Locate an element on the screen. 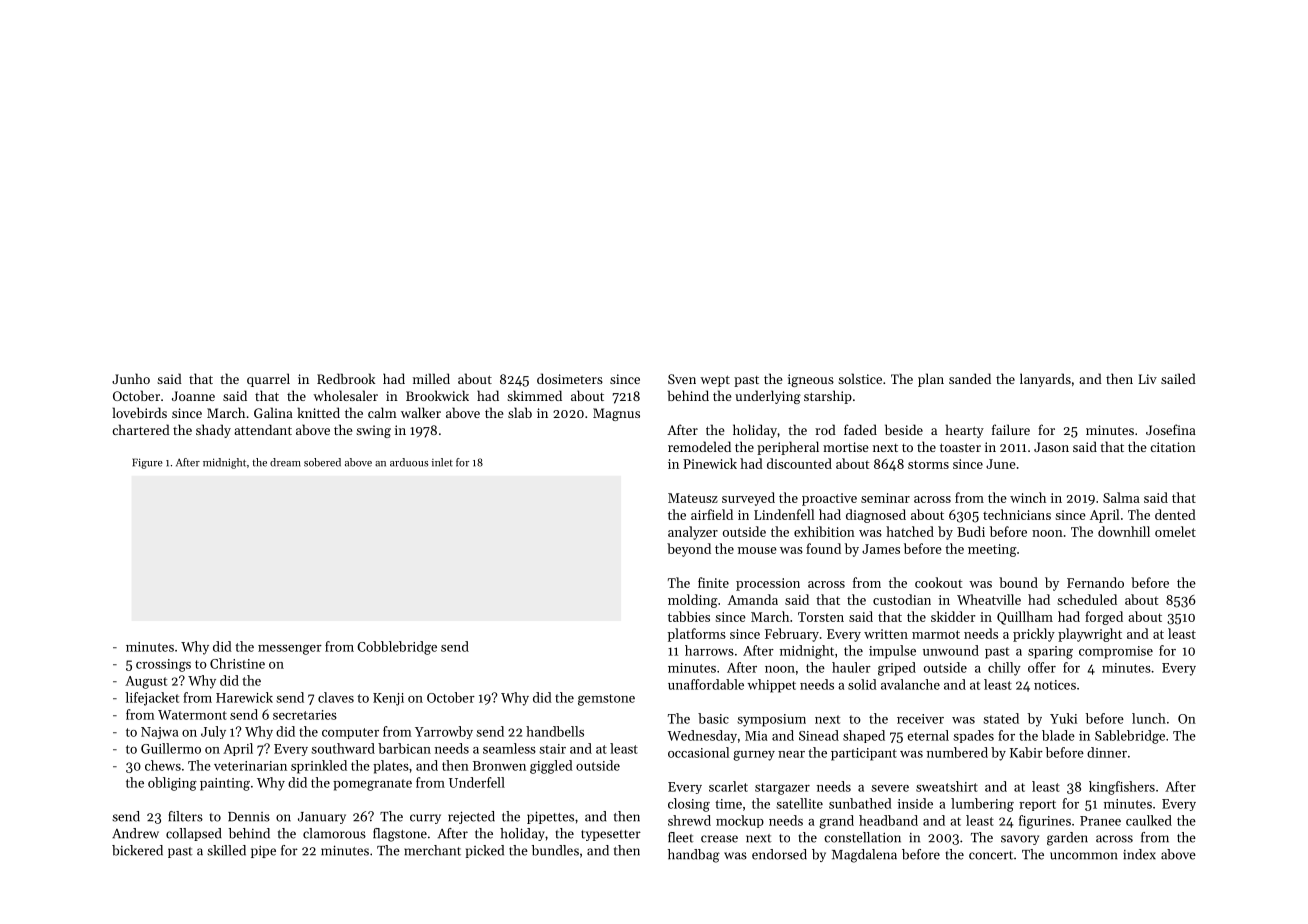  Kabir is located at coordinates (1026, 752).
